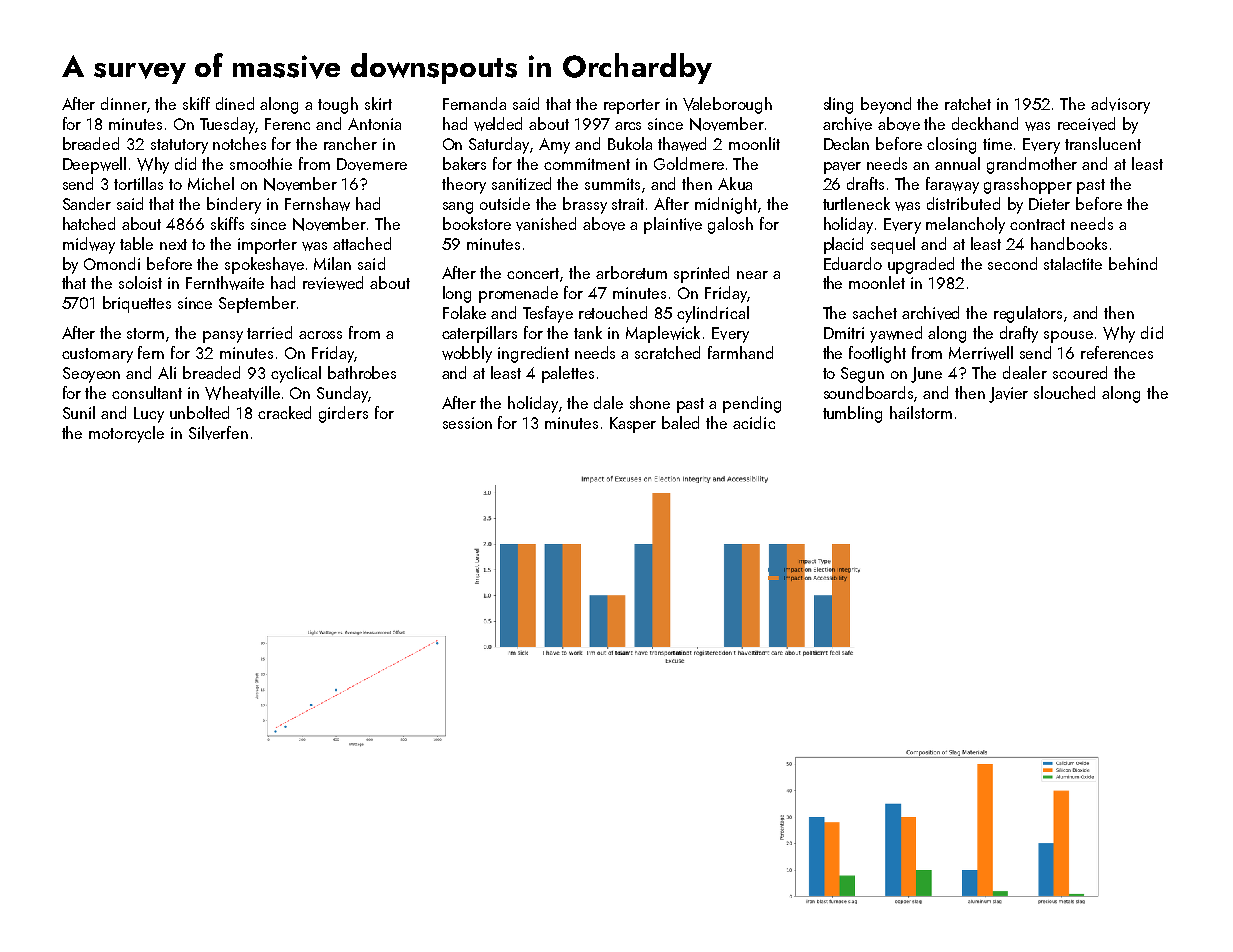 The height and width of the screenshot is (952, 1233). I want to click on annual, so click(957, 163).
